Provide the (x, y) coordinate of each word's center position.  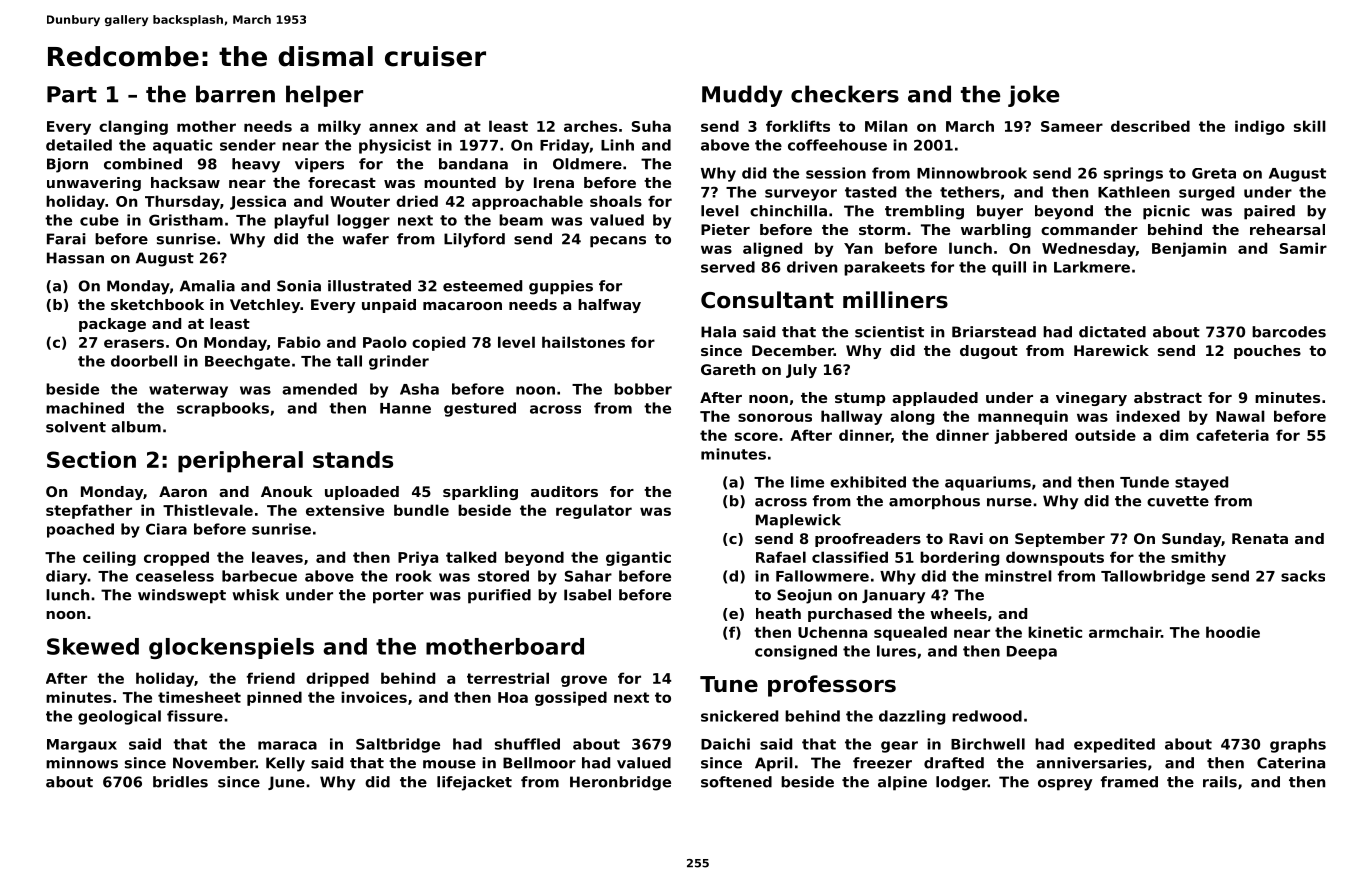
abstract (1168, 397)
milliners (895, 300)
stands (353, 459)
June (286, 783)
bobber (643, 389)
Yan (858, 248)
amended (319, 389)
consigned (796, 652)
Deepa (1032, 653)
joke (1034, 96)
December (793, 350)
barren (235, 94)
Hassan (75, 258)
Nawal (1240, 416)
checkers (845, 94)
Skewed (93, 646)
